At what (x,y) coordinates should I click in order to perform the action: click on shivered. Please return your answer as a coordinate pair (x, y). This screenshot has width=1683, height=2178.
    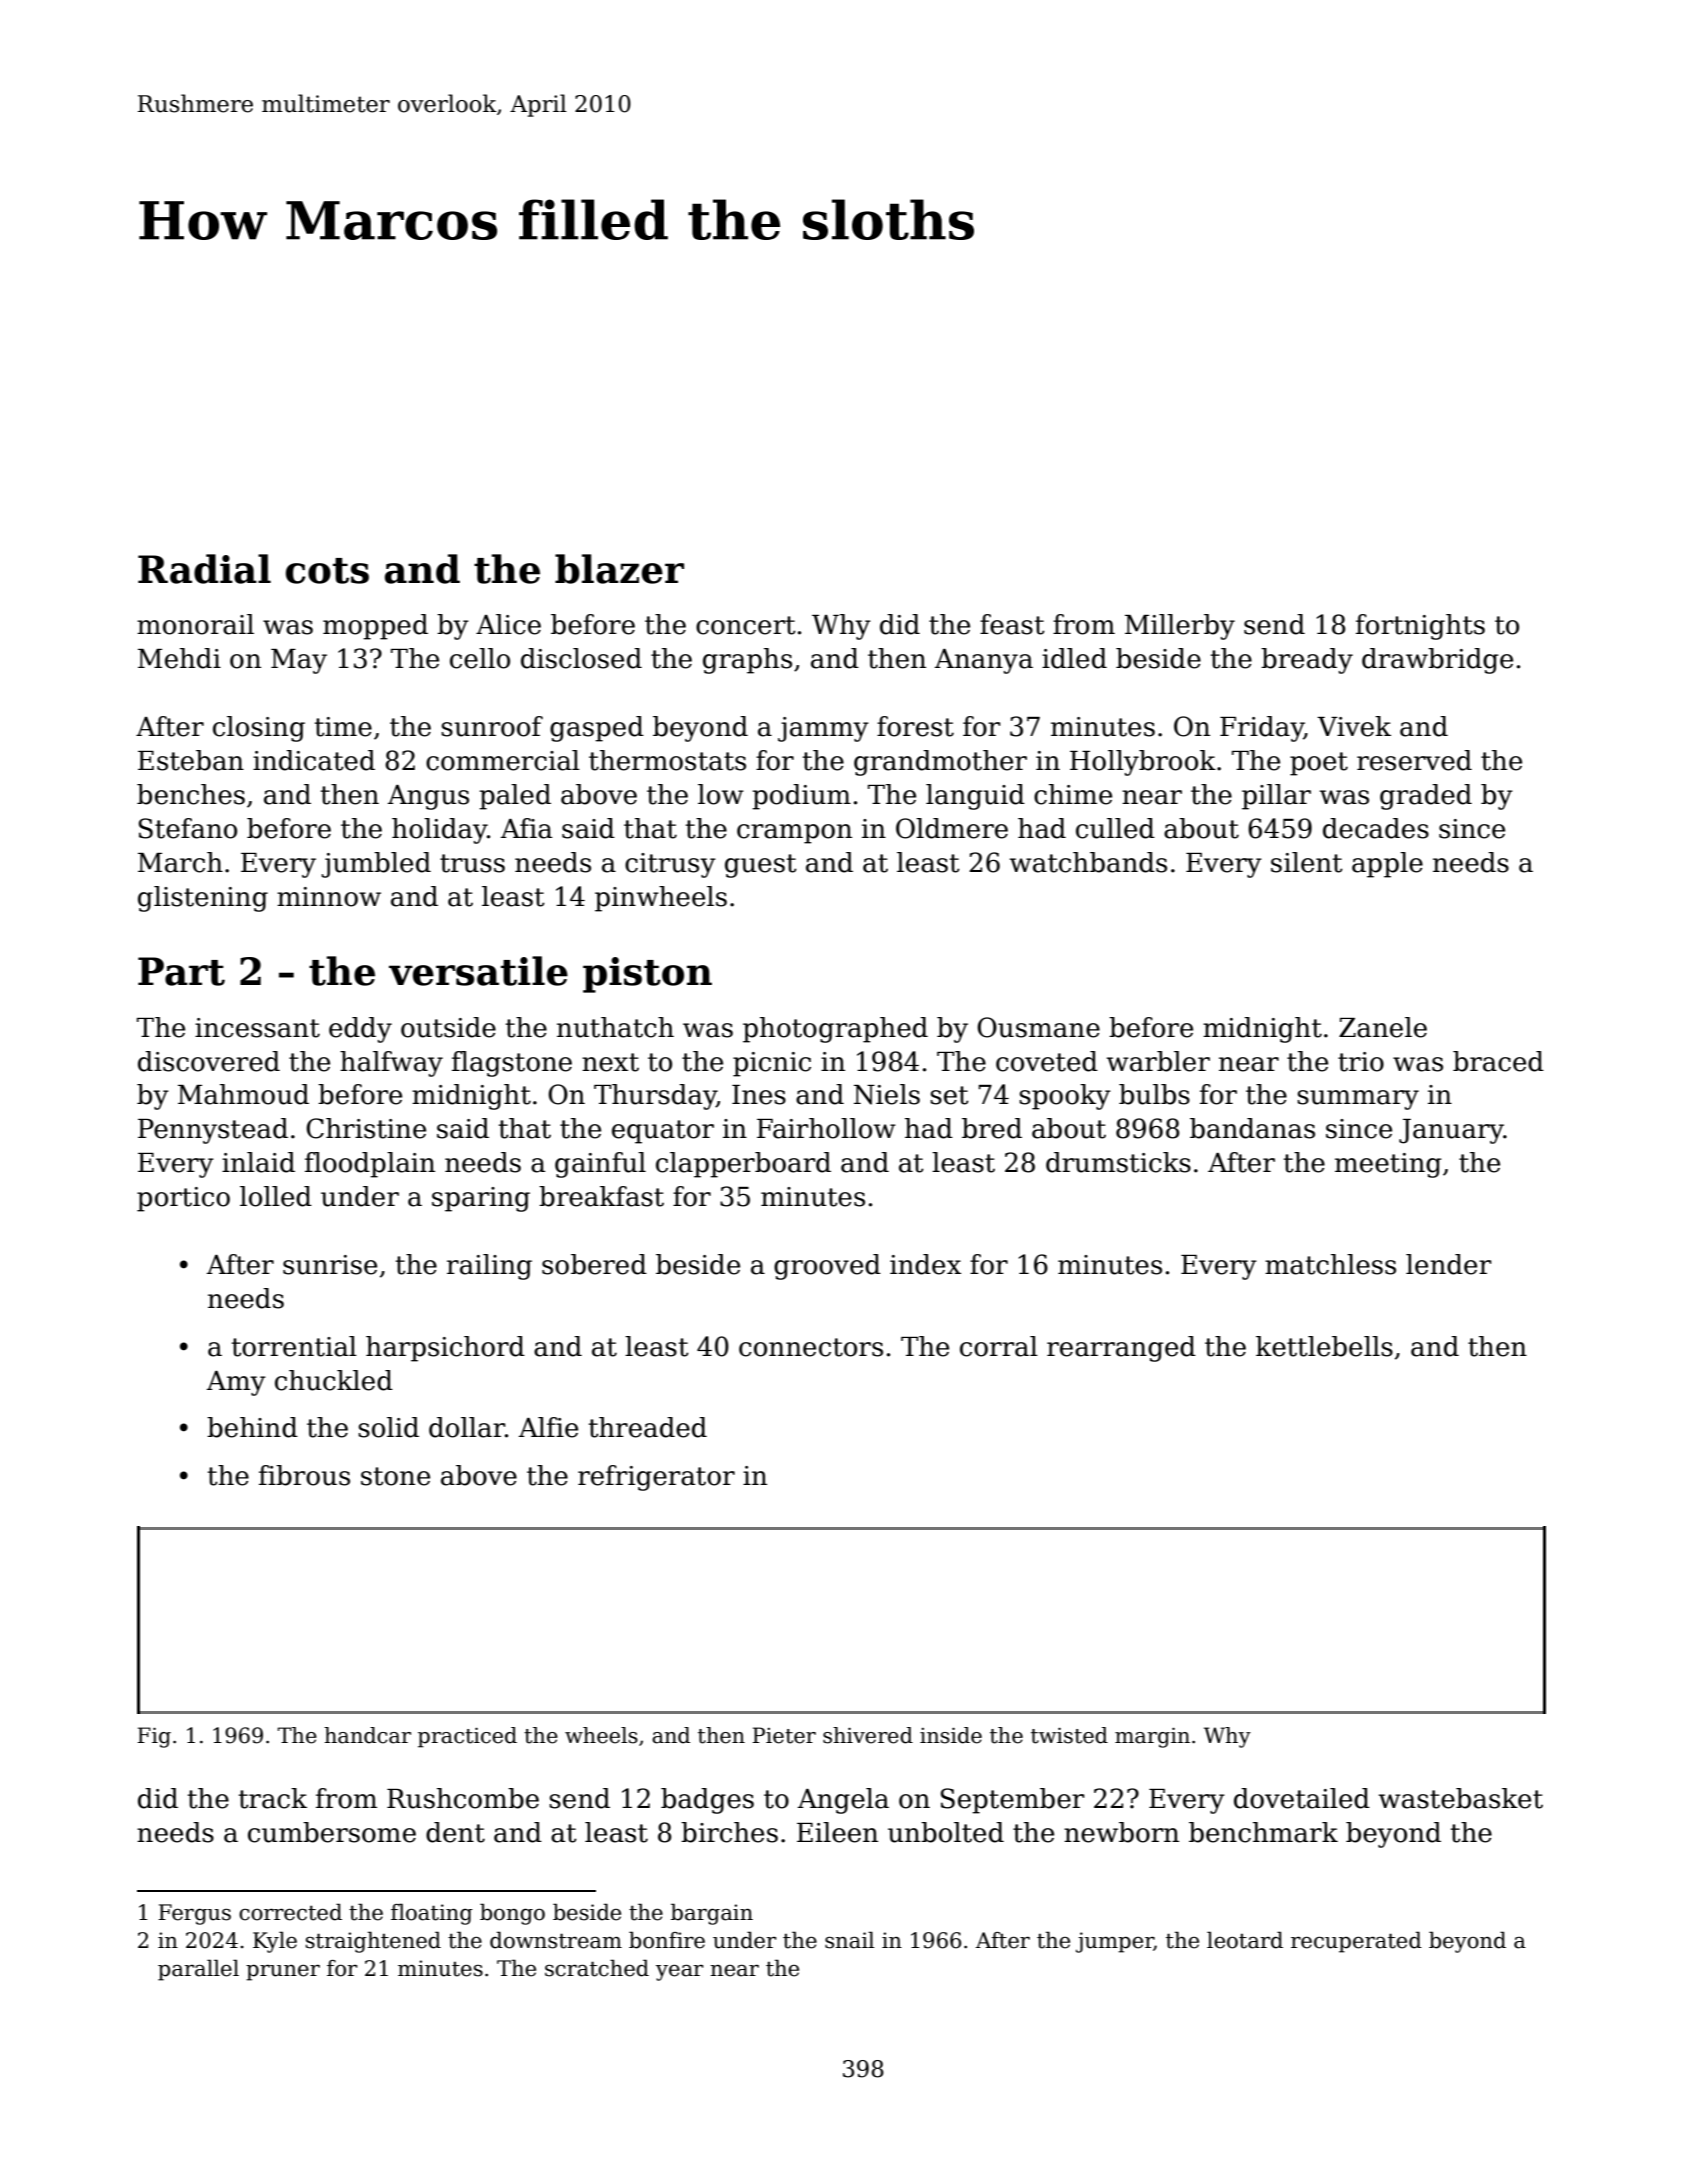
    Looking at the image, I should click on (868, 1735).
